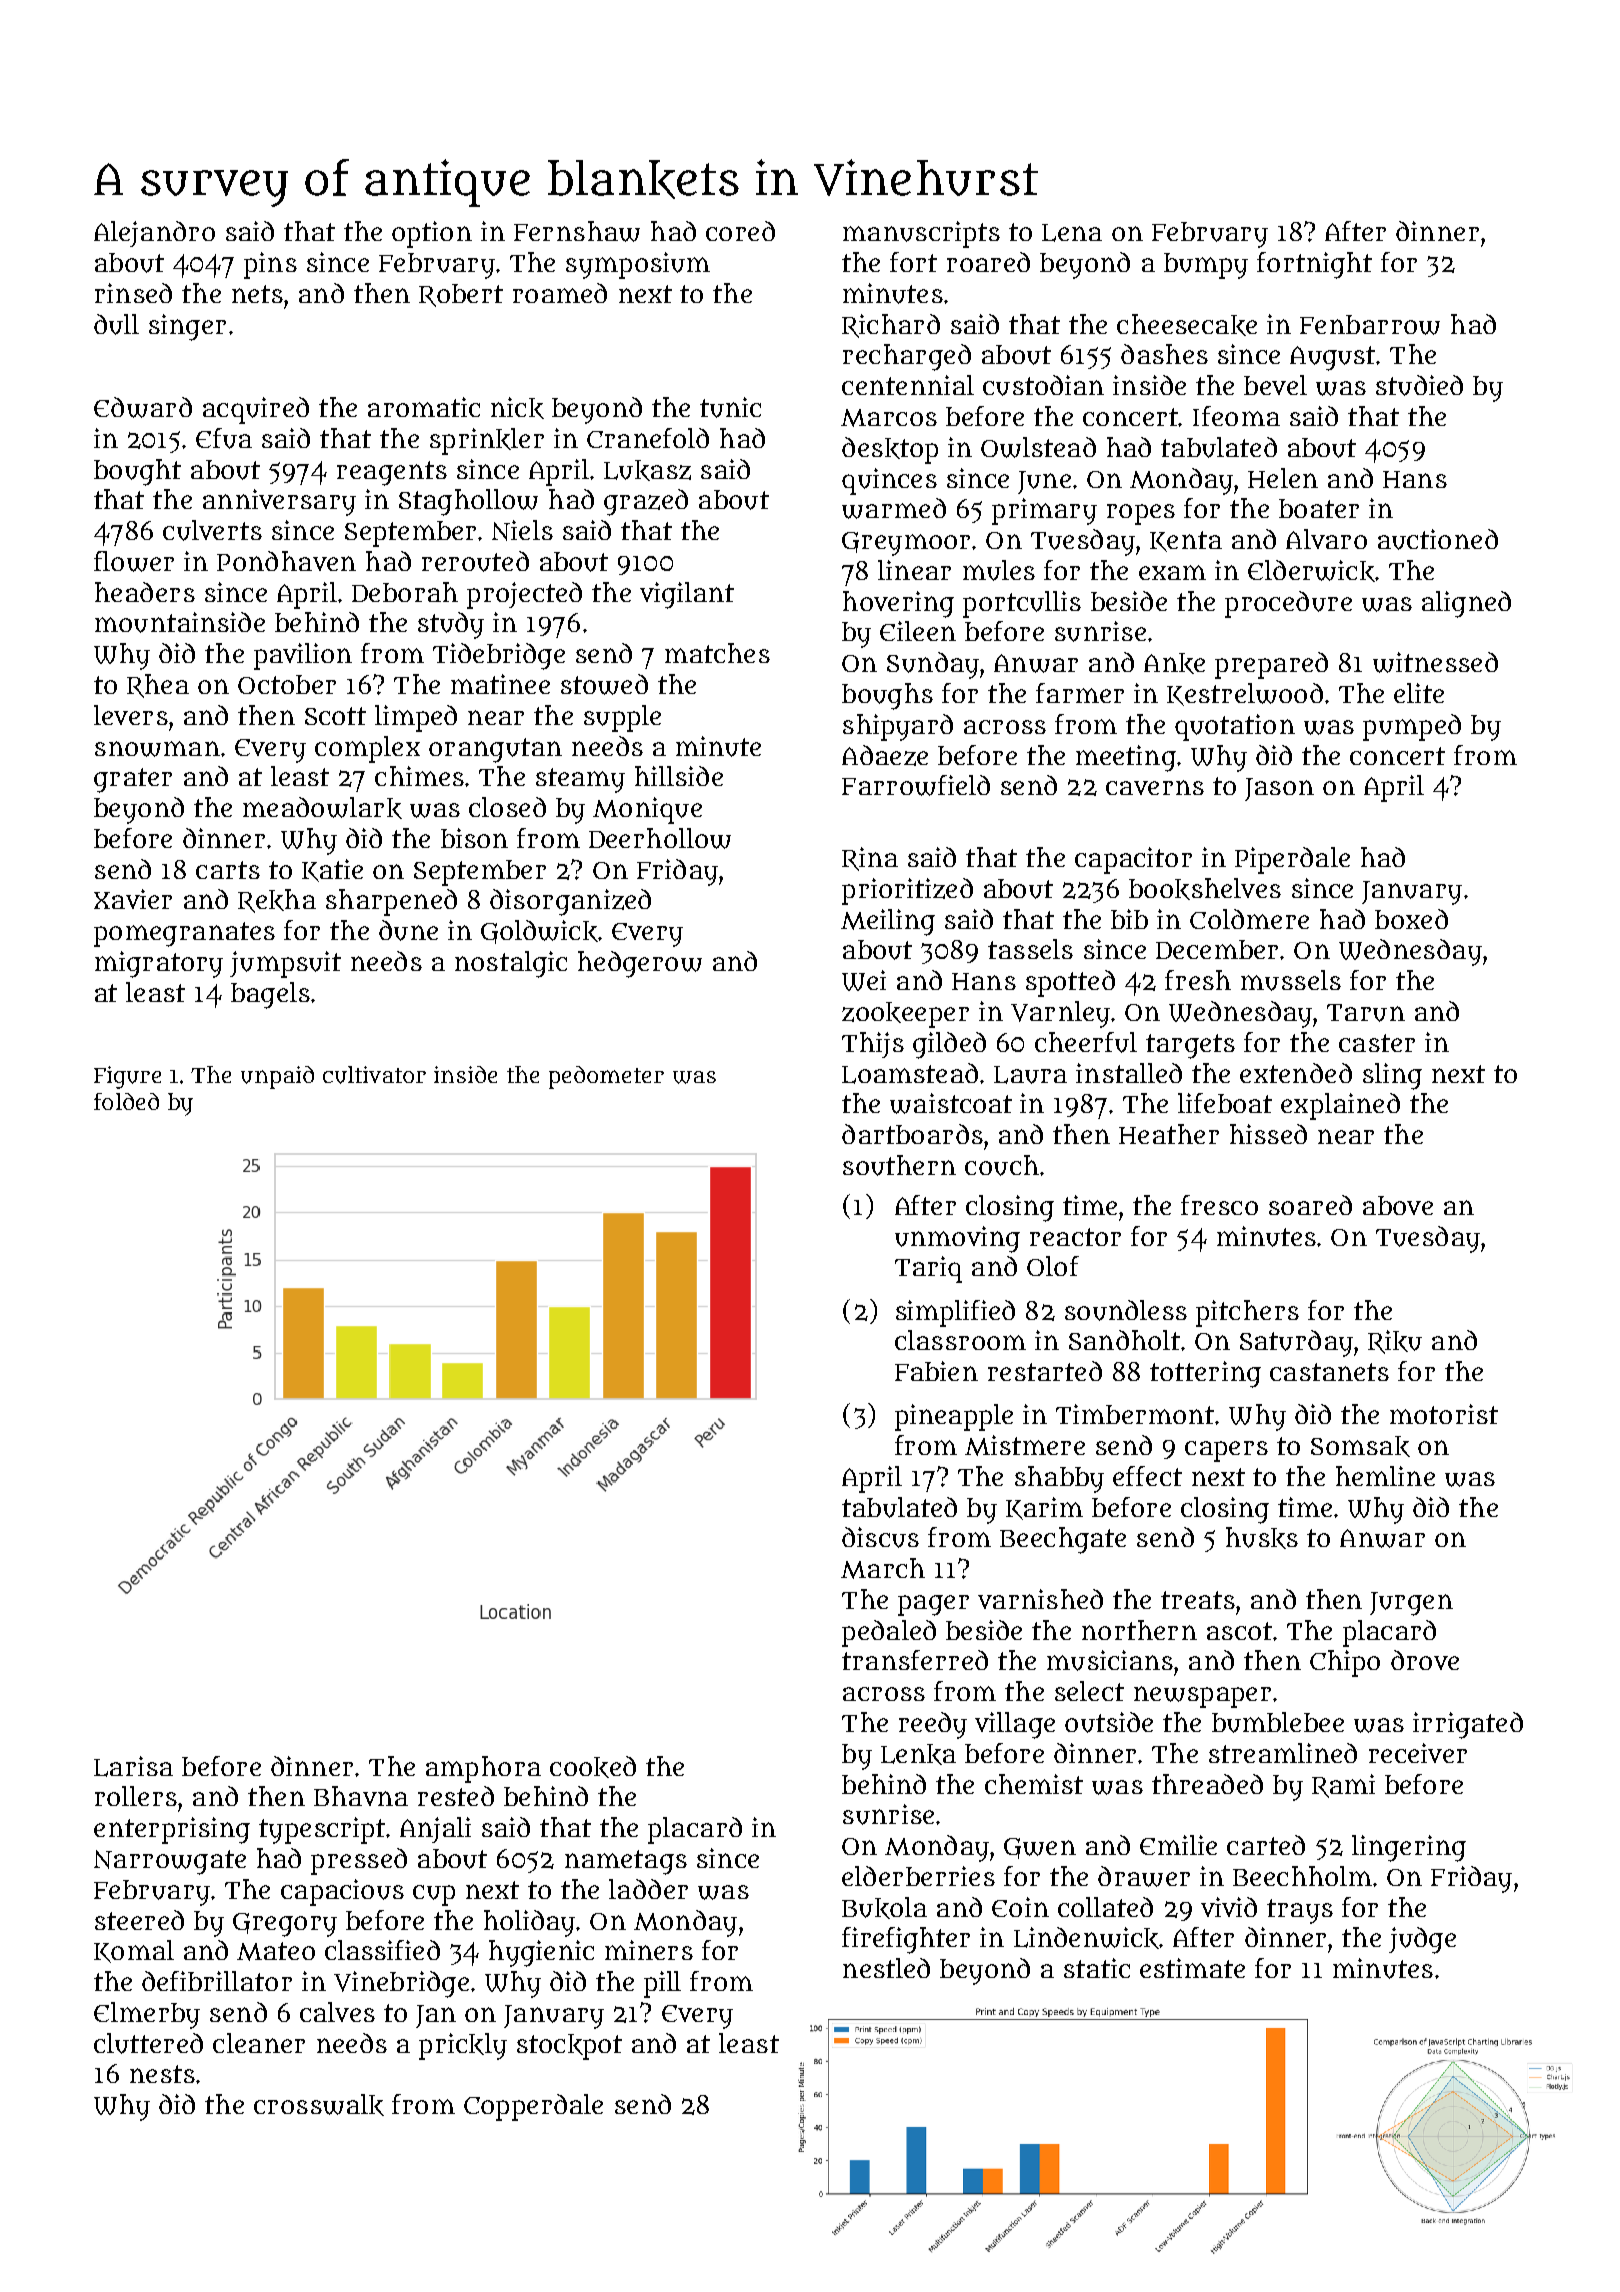 Image resolution: width=1620 pixels, height=2292 pixels. I want to click on Lenka, so click(918, 1754).
